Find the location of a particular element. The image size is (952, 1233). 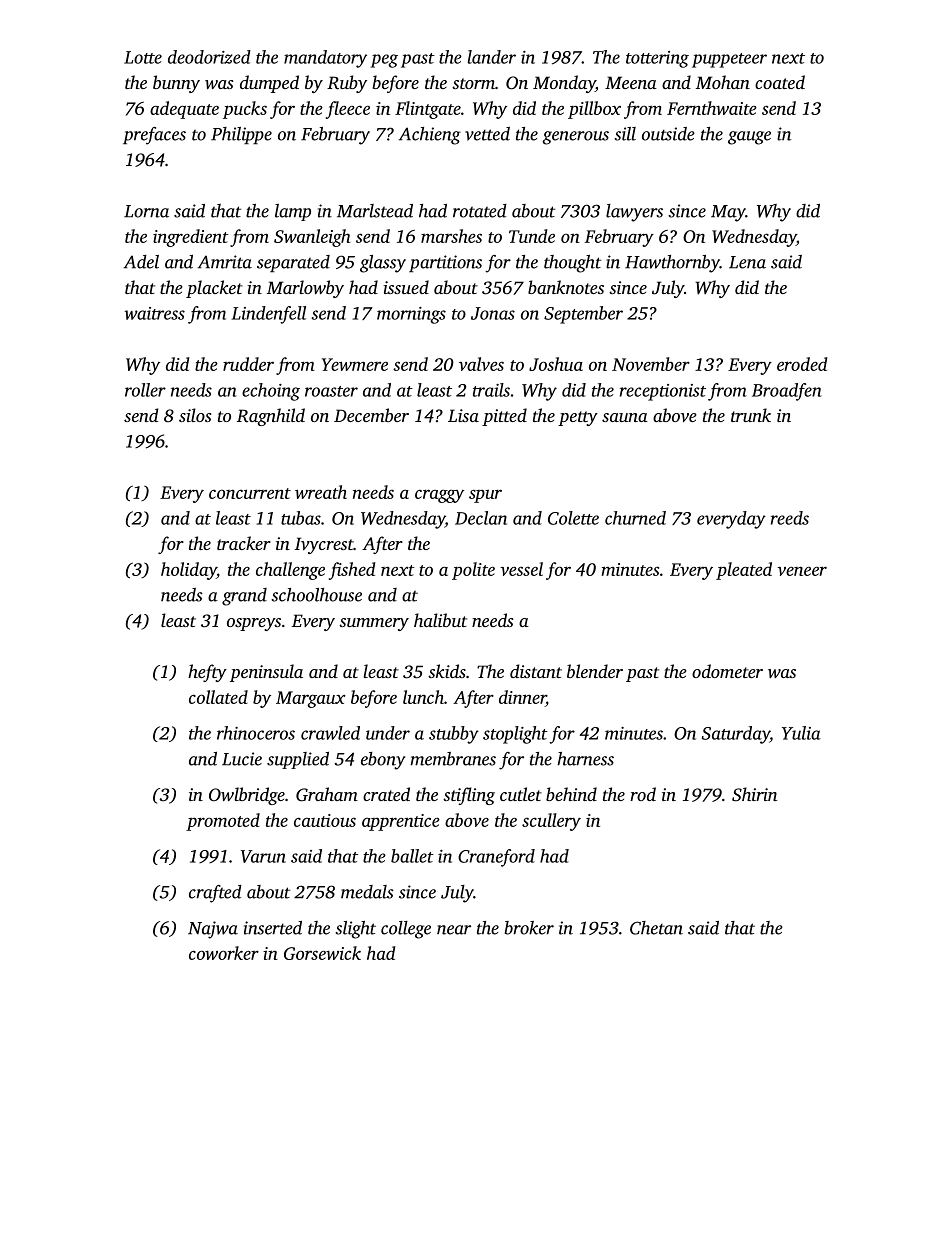

odometer is located at coordinates (727, 671).
